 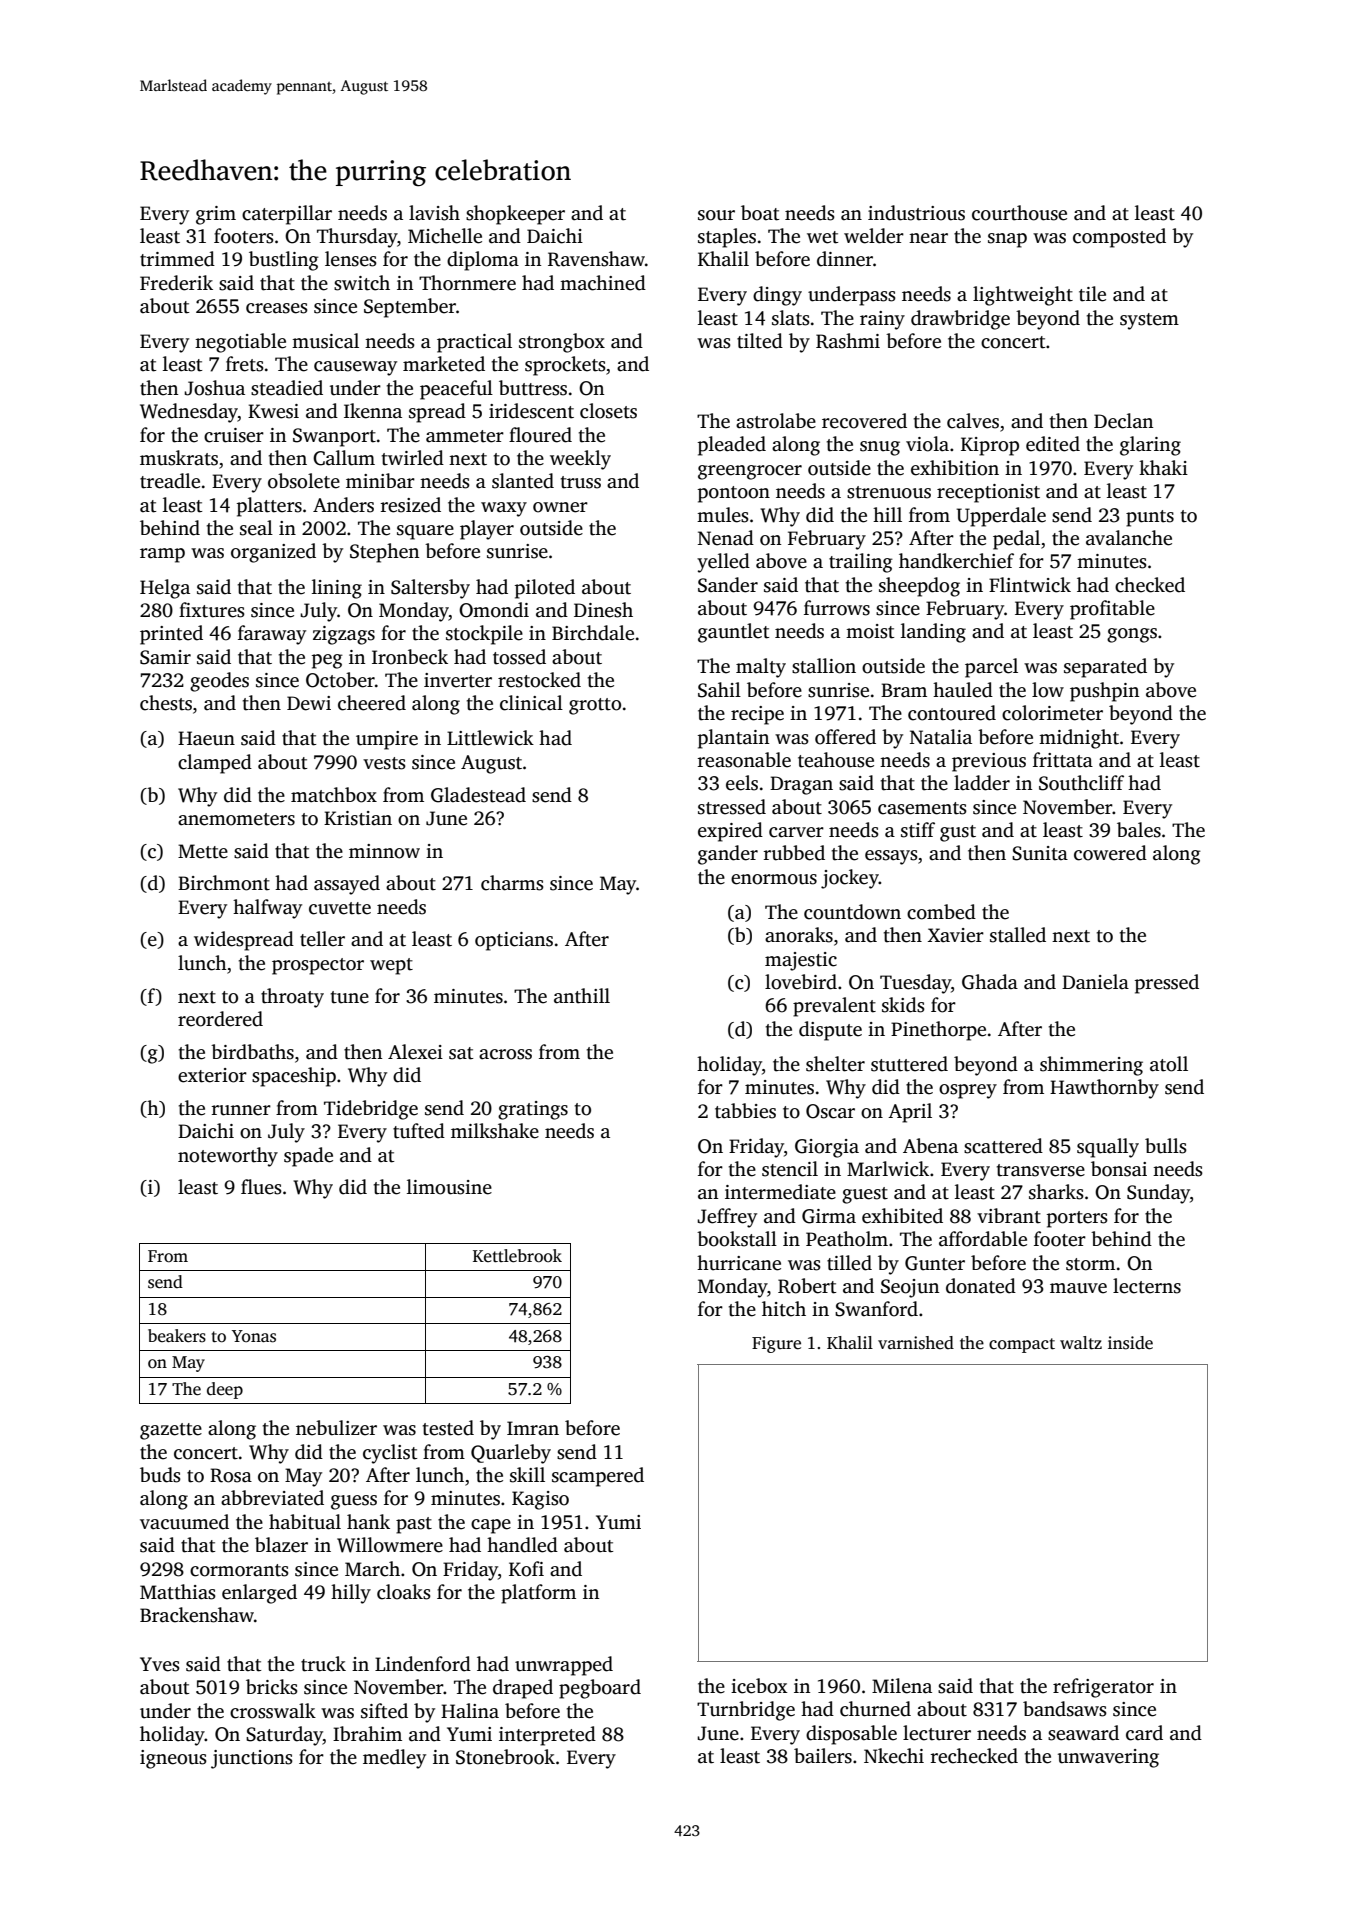 What do you see at coordinates (514, 941) in the document?
I see `opticians` at bounding box center [514, 941].
